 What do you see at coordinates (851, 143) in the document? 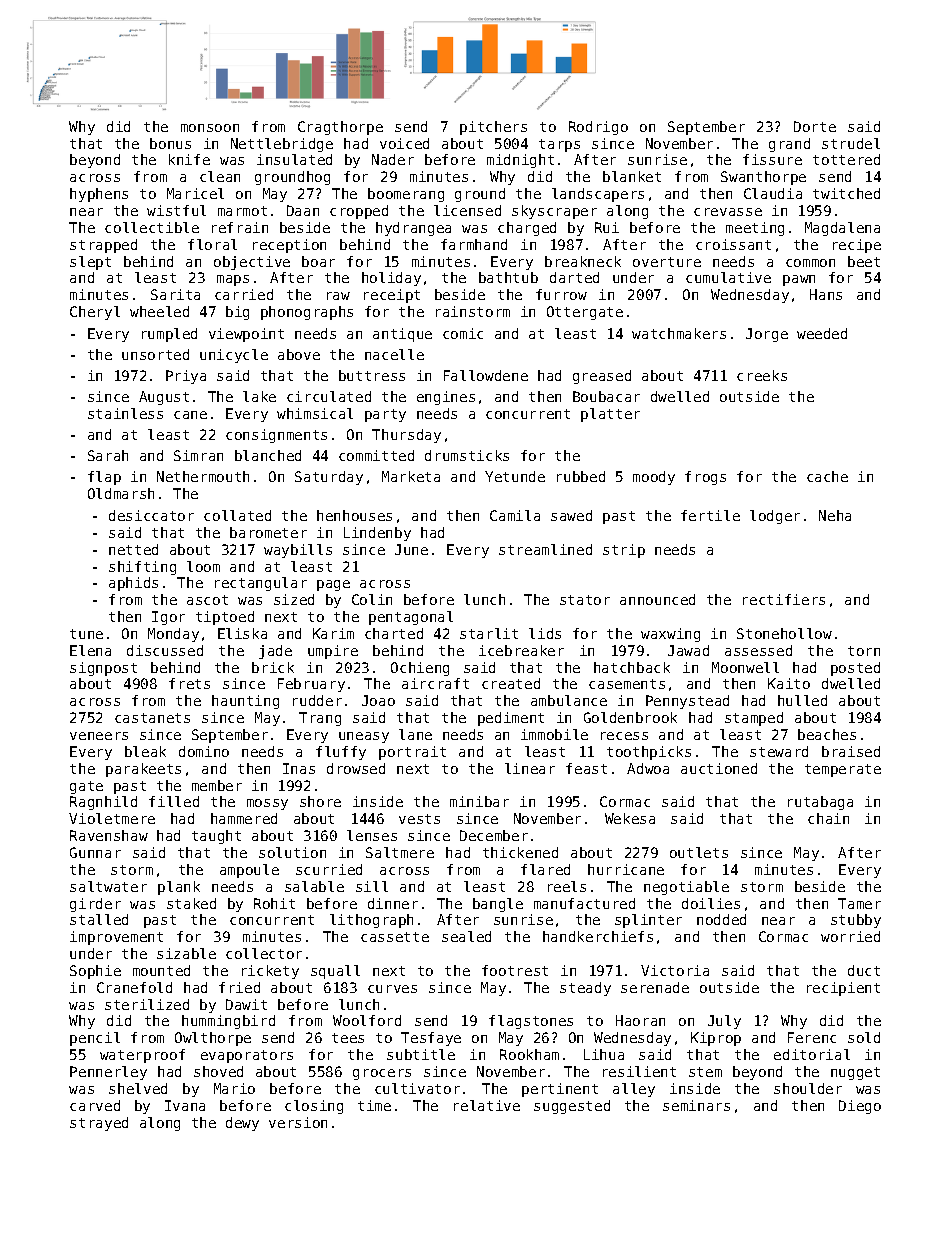
I see `strudel` at bounding box center [851, 143].
